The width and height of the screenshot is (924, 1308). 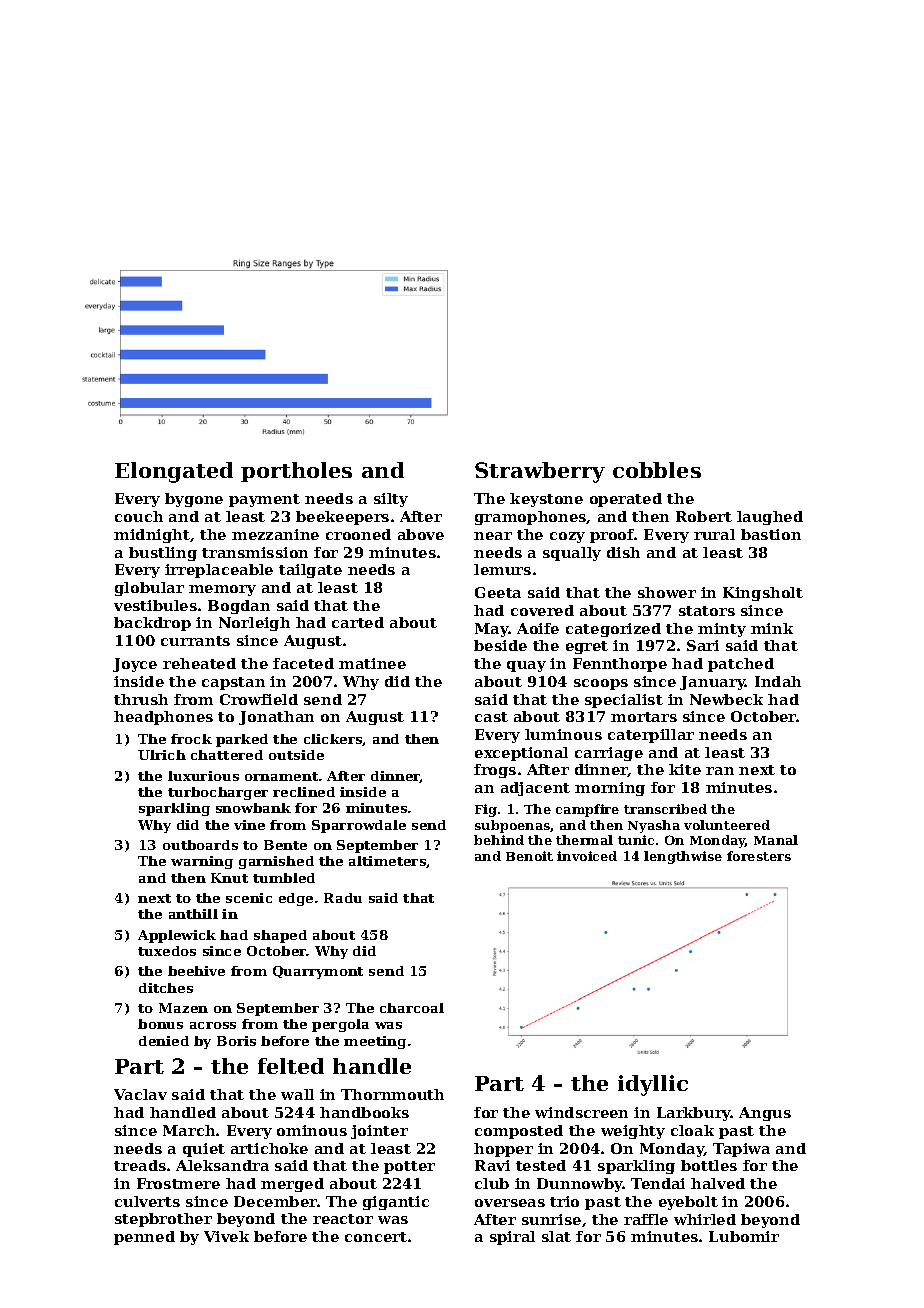 I want to click on midnight, so click(x=152, y=536).
